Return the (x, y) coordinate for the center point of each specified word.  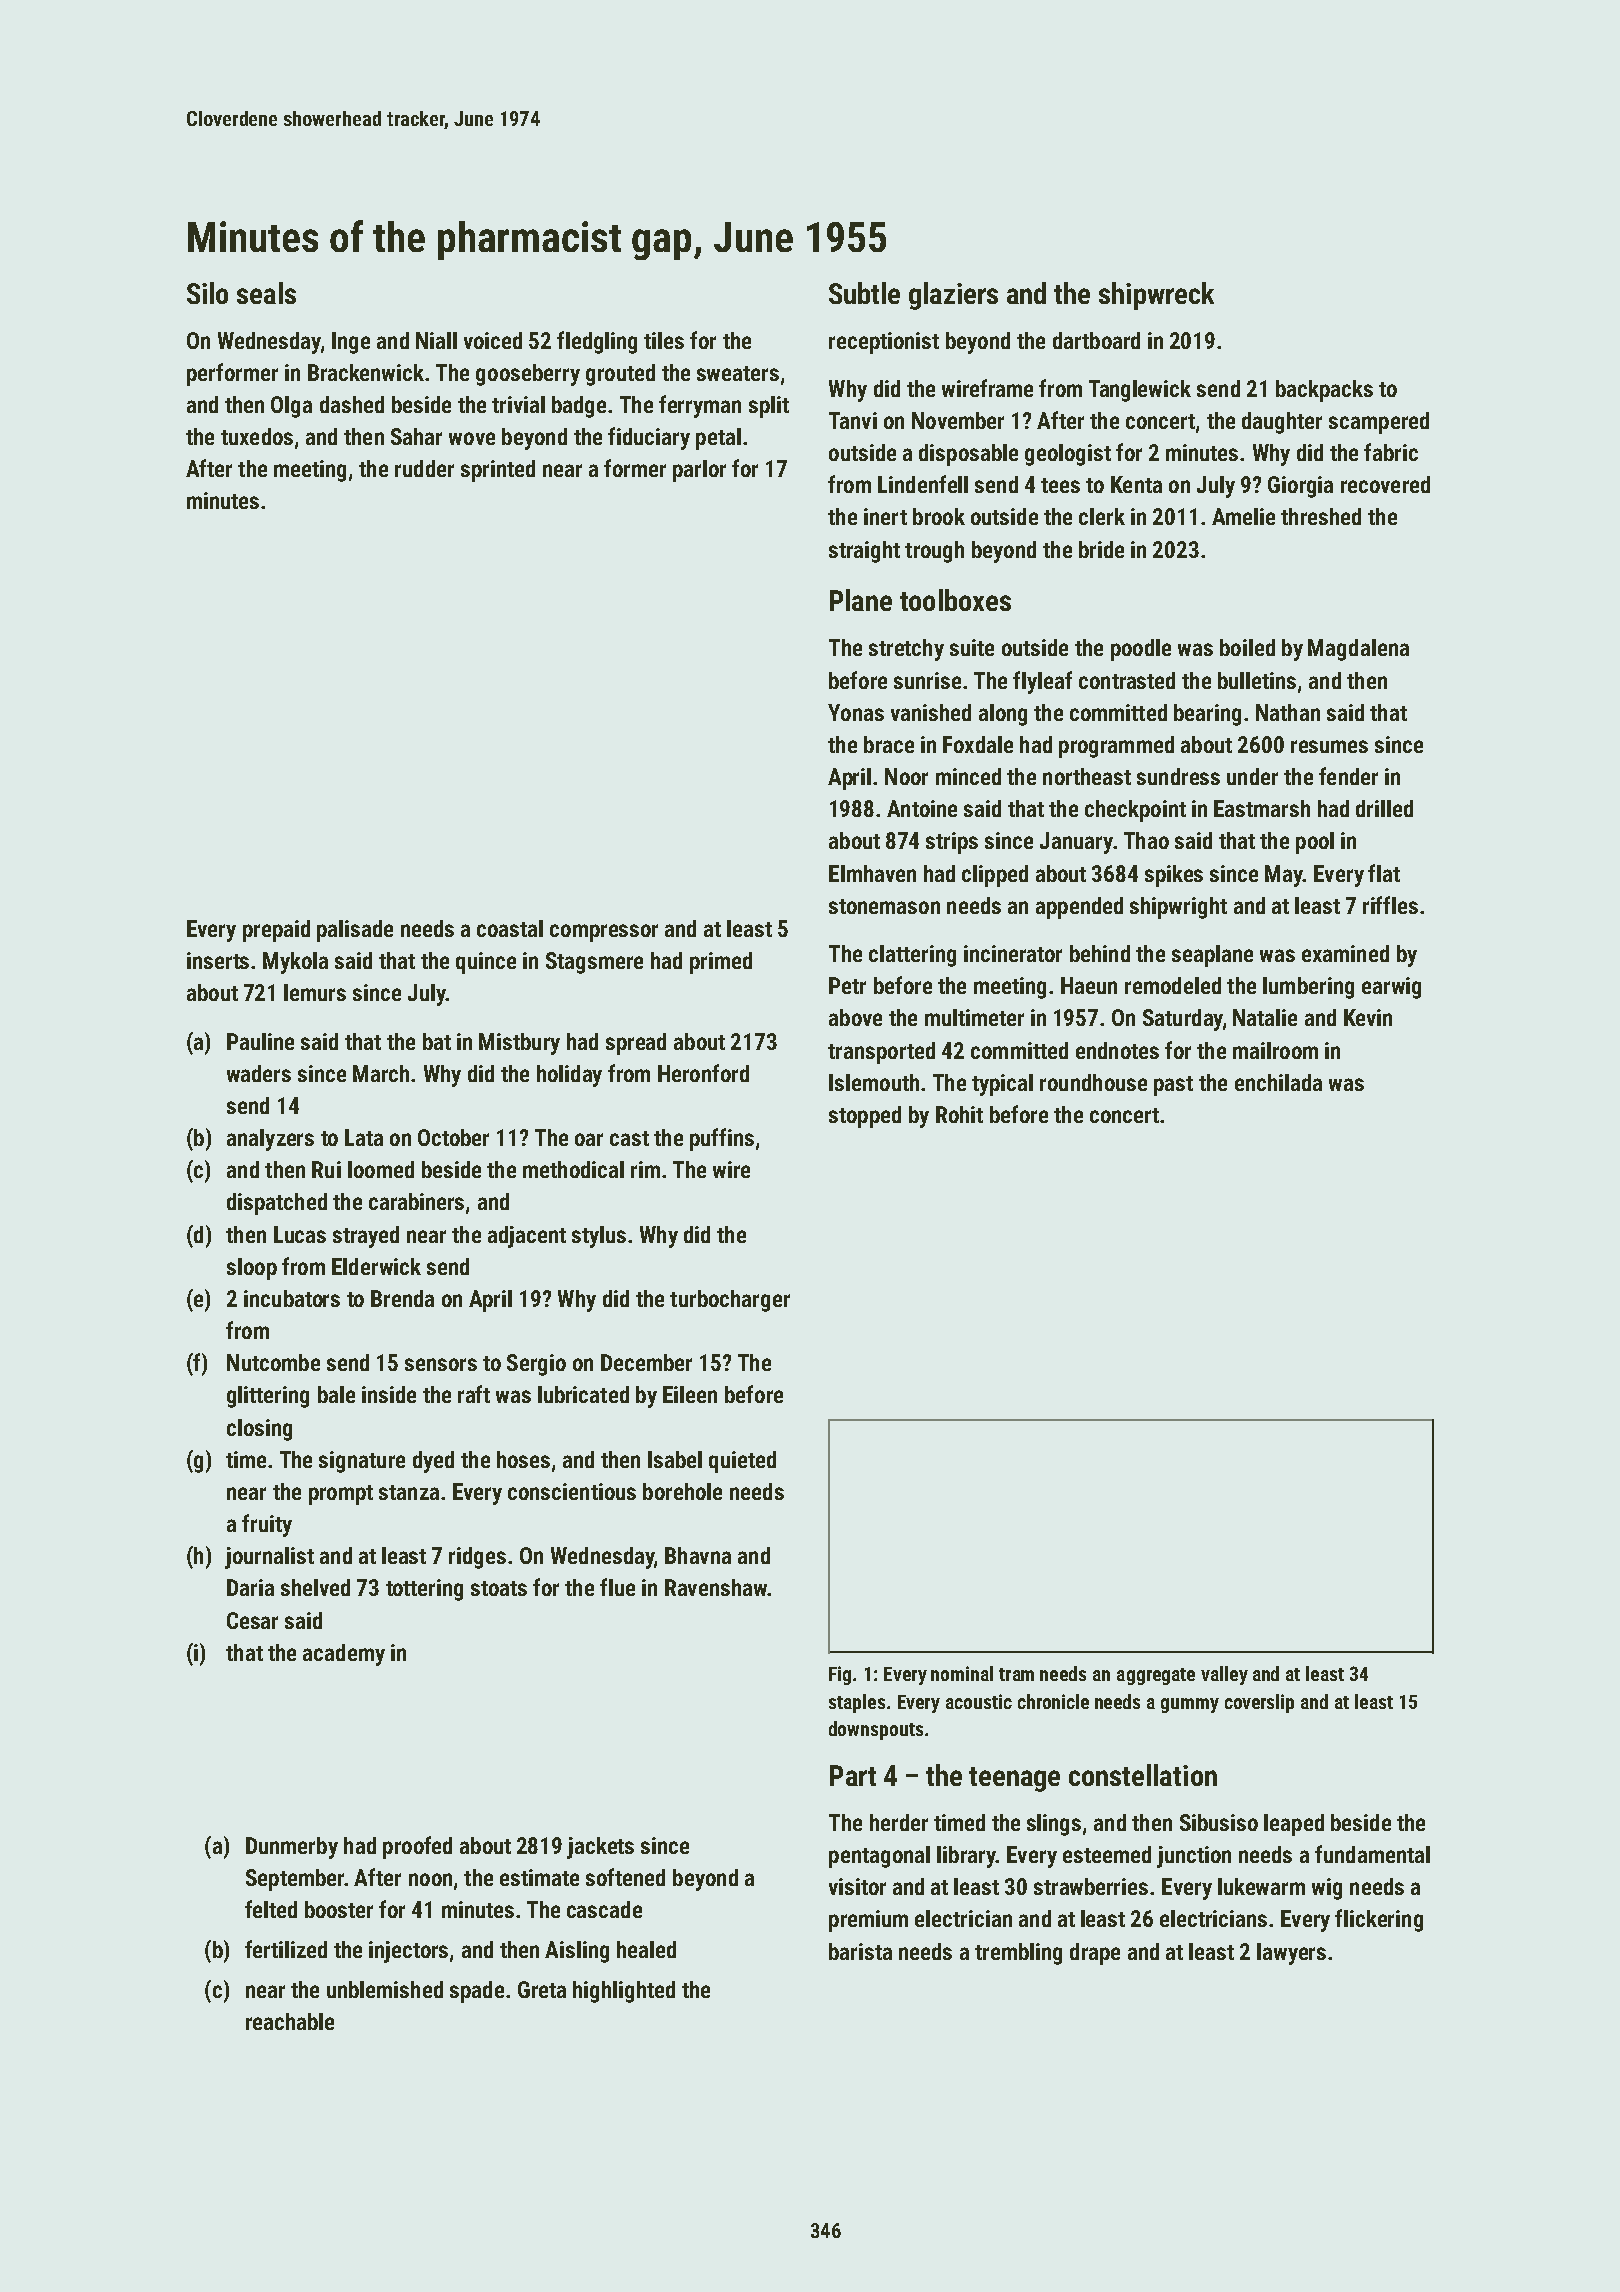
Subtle (864, 293)
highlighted (624, 1992)
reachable (290, 2021)
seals (266, 293)
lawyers (1291, 1954)
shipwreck (1156, 296)
